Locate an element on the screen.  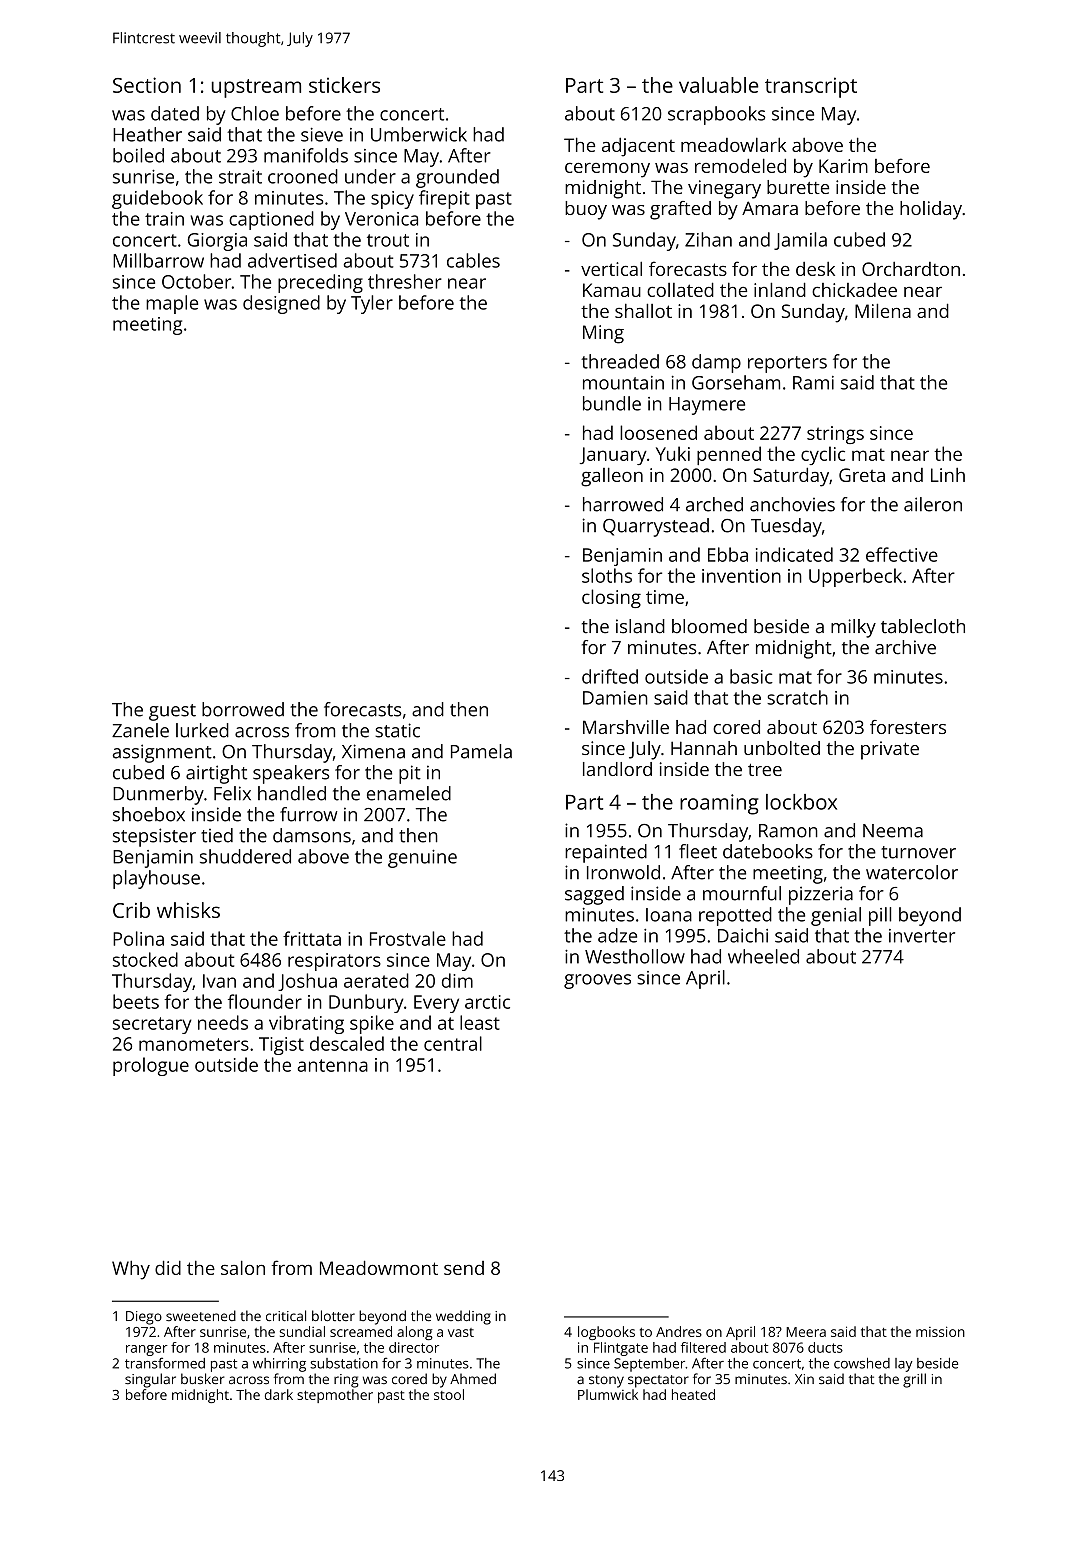
salon is located at coordinates (243, 1267).
